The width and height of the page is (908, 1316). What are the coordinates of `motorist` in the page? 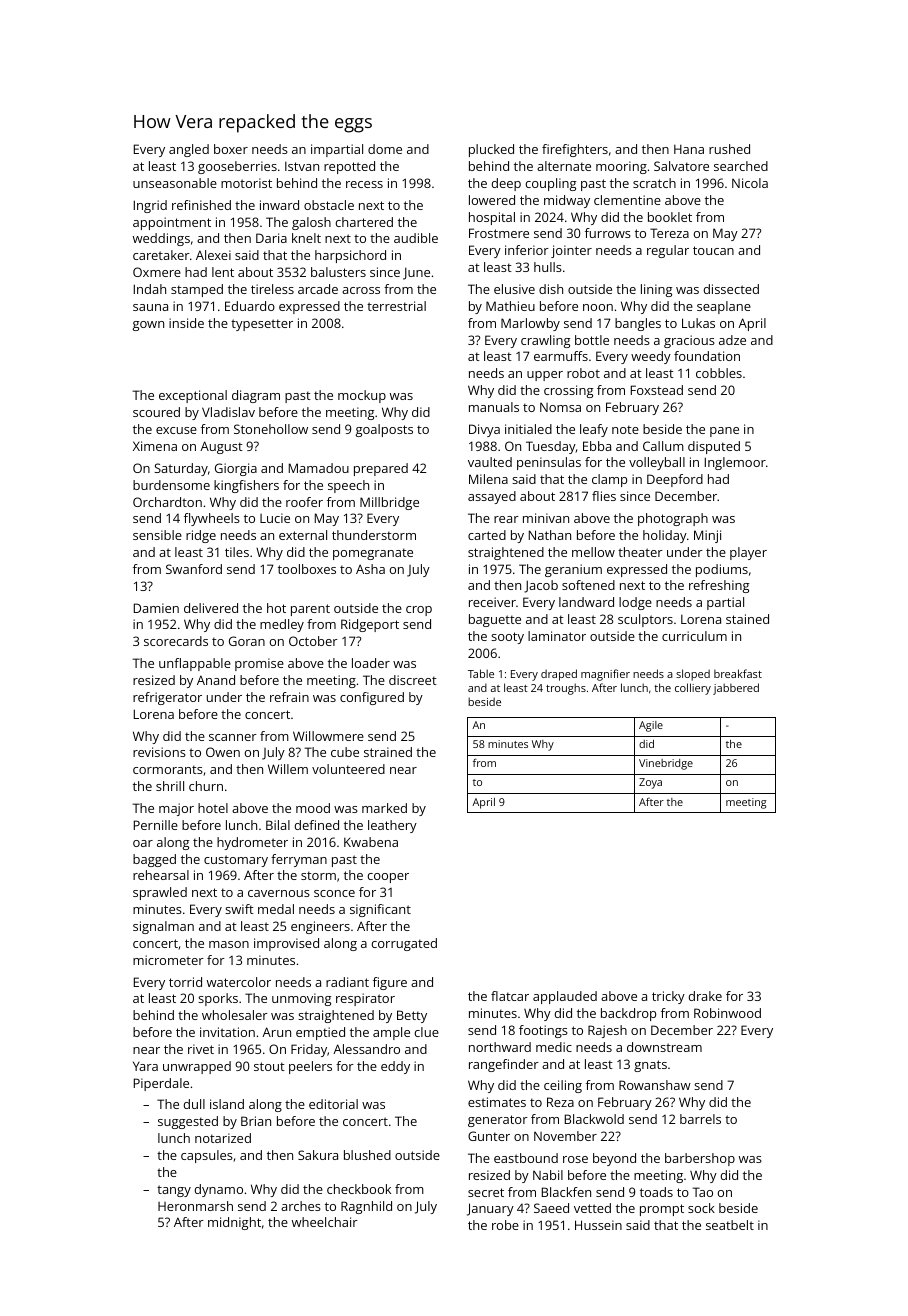 It's located at (246, 183).
